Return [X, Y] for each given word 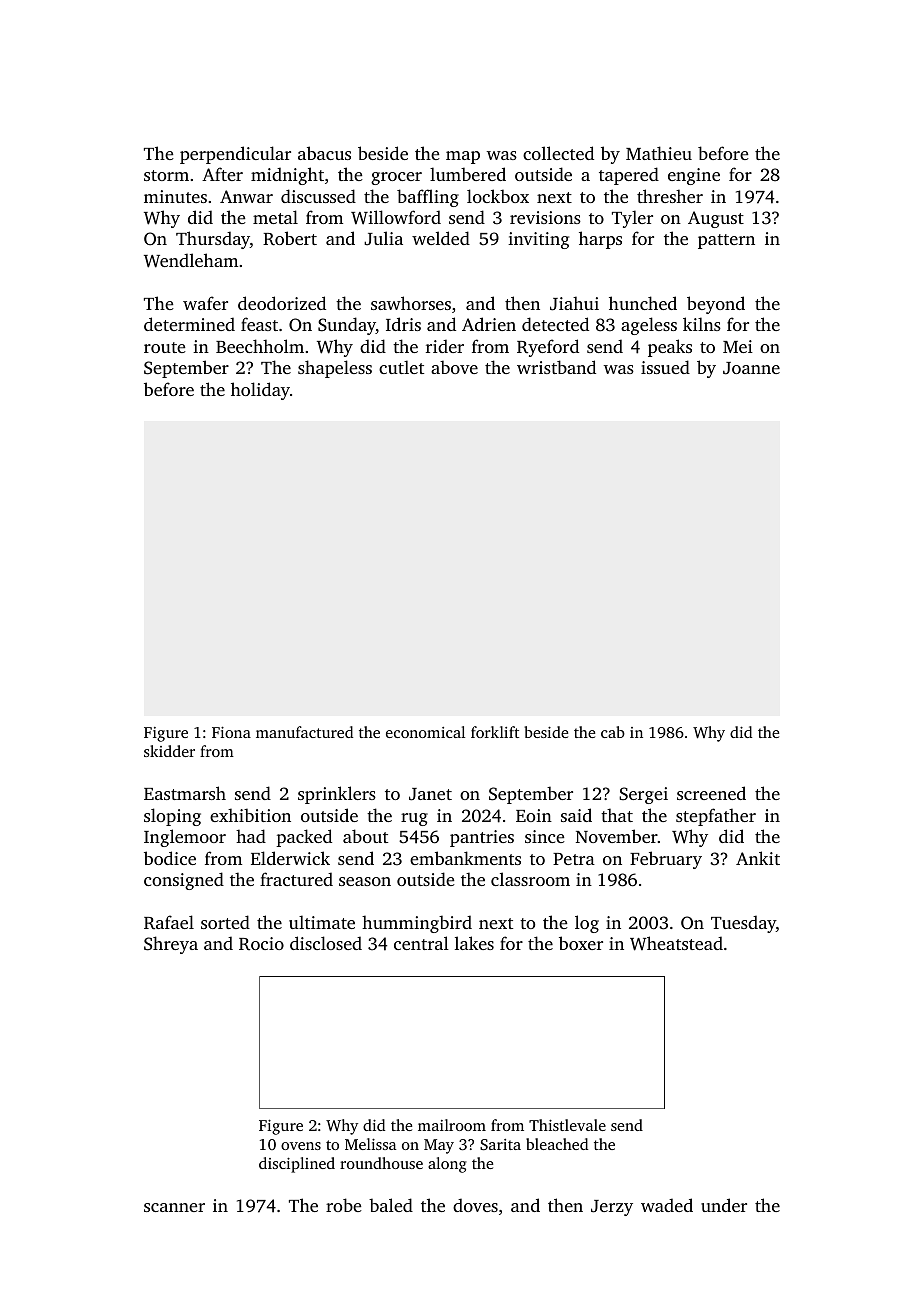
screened [711, 793]
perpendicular [235, 155]
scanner [174, 1207]
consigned [184, 881]
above [454, 367]
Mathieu [659, 153]
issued [665, 367]
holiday [260, 391]
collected [558, 153]
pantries [482, 838]
